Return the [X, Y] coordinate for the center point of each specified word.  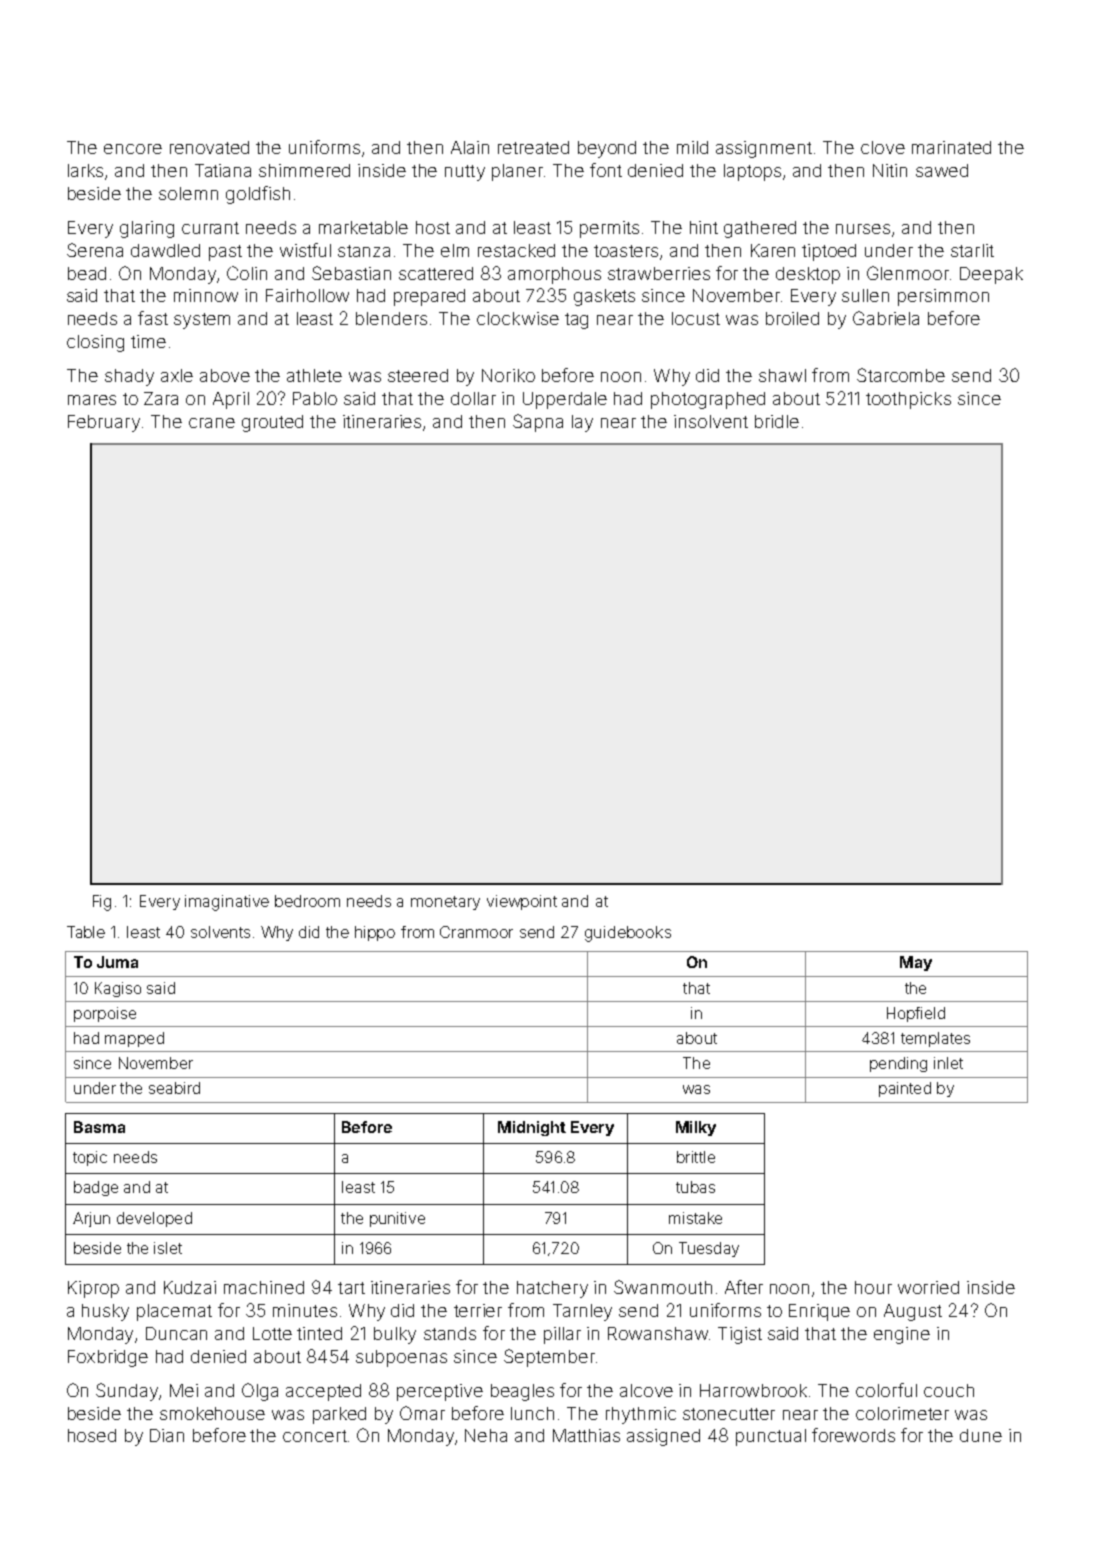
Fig [102, 903]
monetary [445, 903]
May [916, 963]
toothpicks [908, 400]
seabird [174, 1088]
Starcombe [901, 375]
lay [582, 423]
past [225, 253]
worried [928, 1287]
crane [212, 423]
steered [418, 375]
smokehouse [212, 1413]
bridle [777, 421]
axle [177, 375]
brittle [696, 1157]
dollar [473, 398]
